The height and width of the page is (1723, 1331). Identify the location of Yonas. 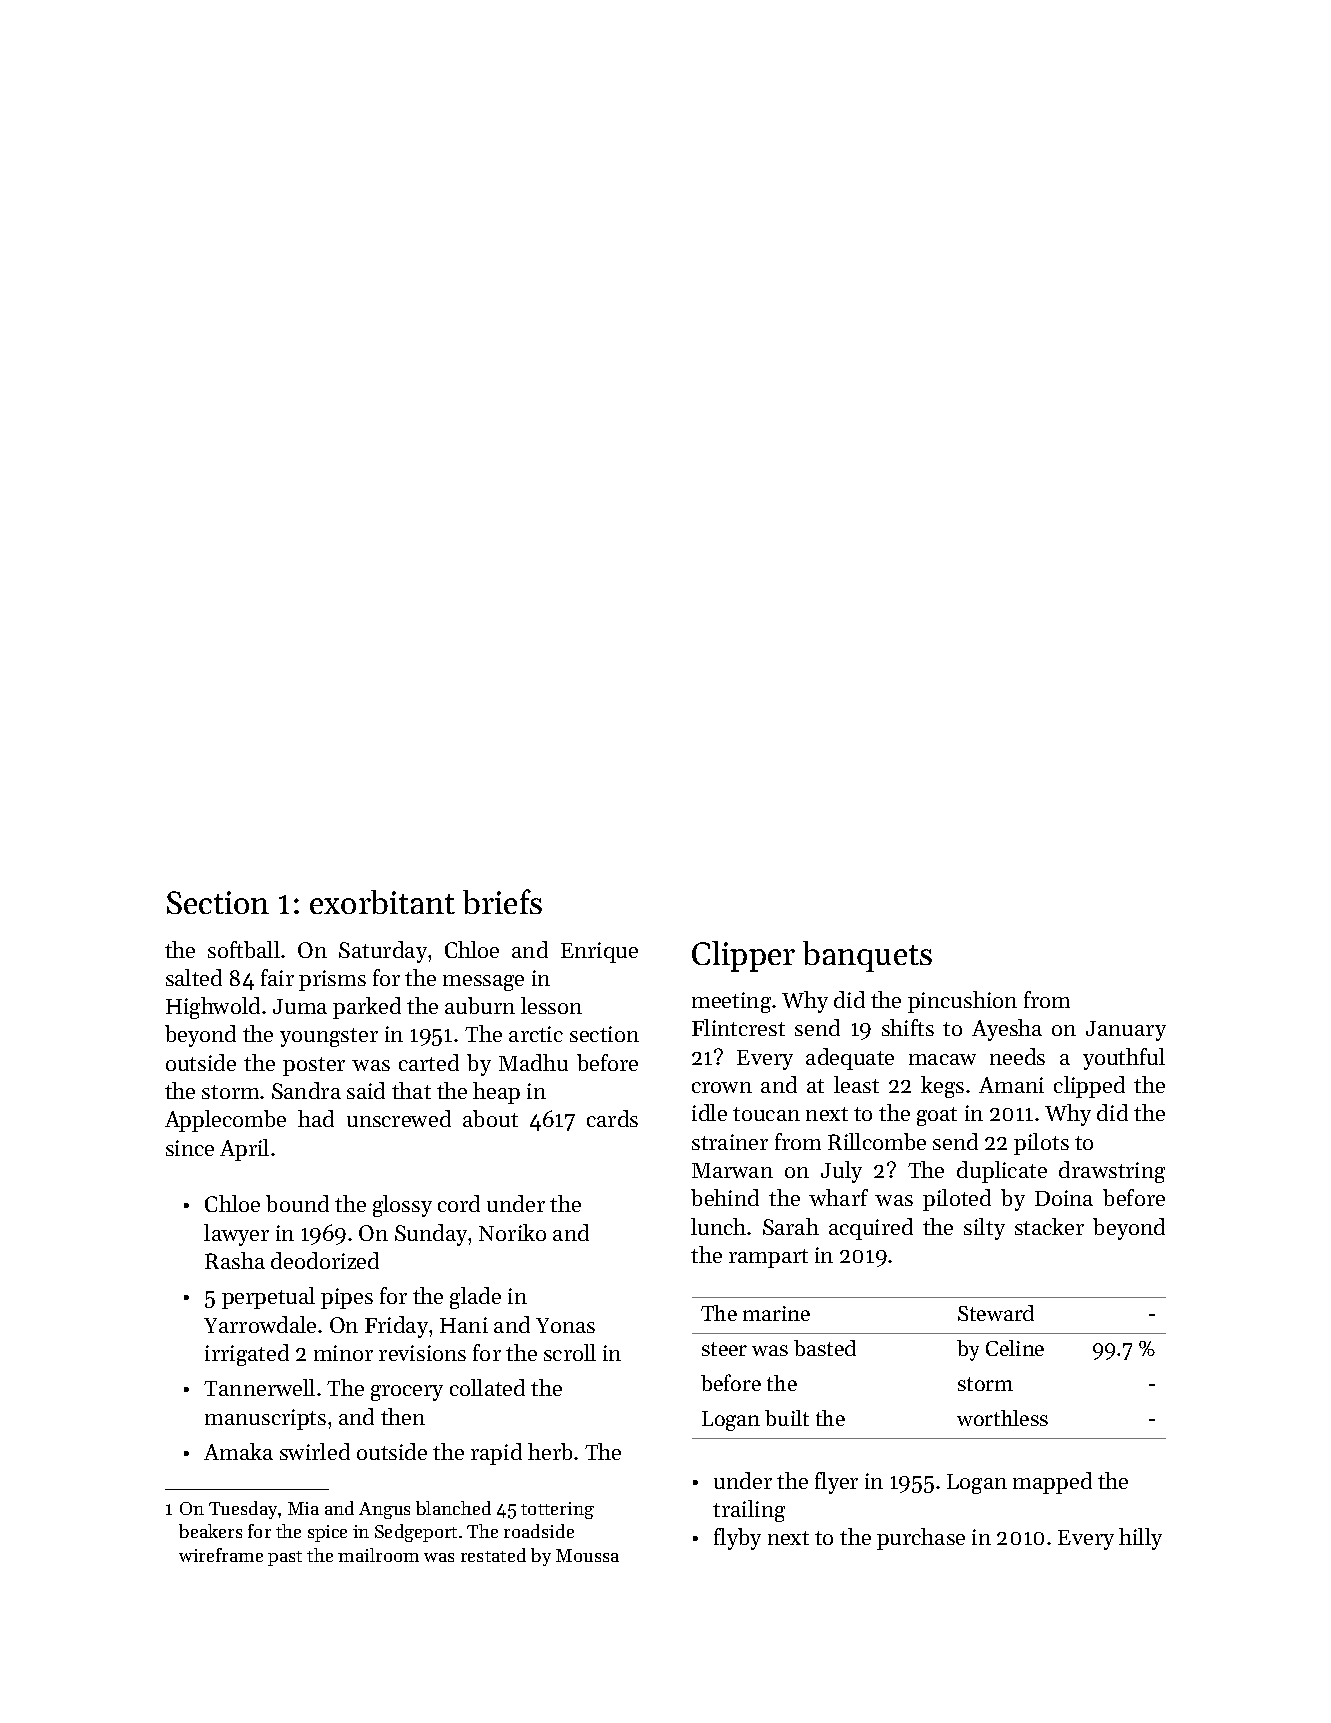
(565, 1325).
